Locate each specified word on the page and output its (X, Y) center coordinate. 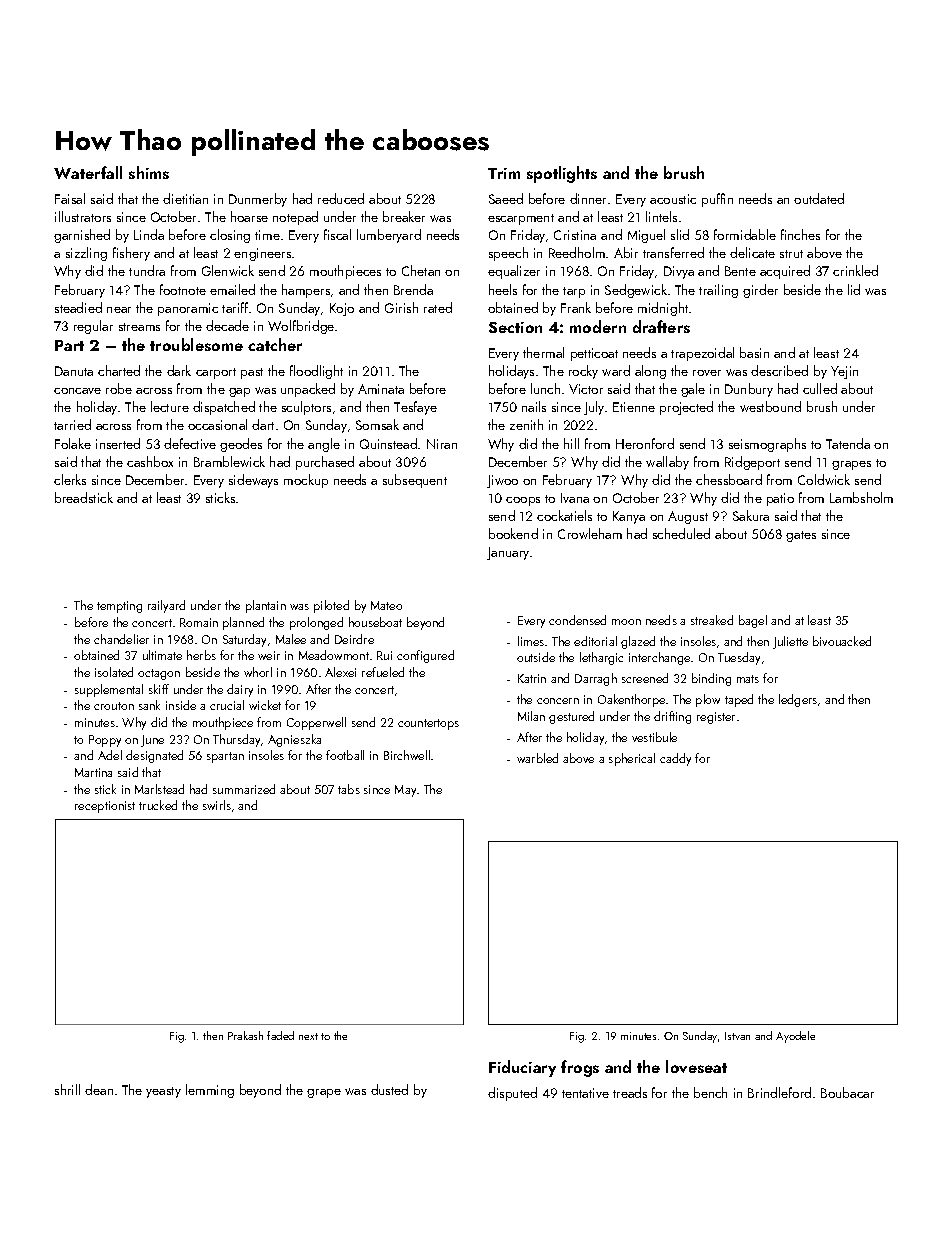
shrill (67, 1089)
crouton (114, 706)
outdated (819, 198)
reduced (341, 198)
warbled (537, 758)
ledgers (798, 700)
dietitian (185, 198)
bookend (513, 533)
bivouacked (842, 641)
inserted (118, 443)
